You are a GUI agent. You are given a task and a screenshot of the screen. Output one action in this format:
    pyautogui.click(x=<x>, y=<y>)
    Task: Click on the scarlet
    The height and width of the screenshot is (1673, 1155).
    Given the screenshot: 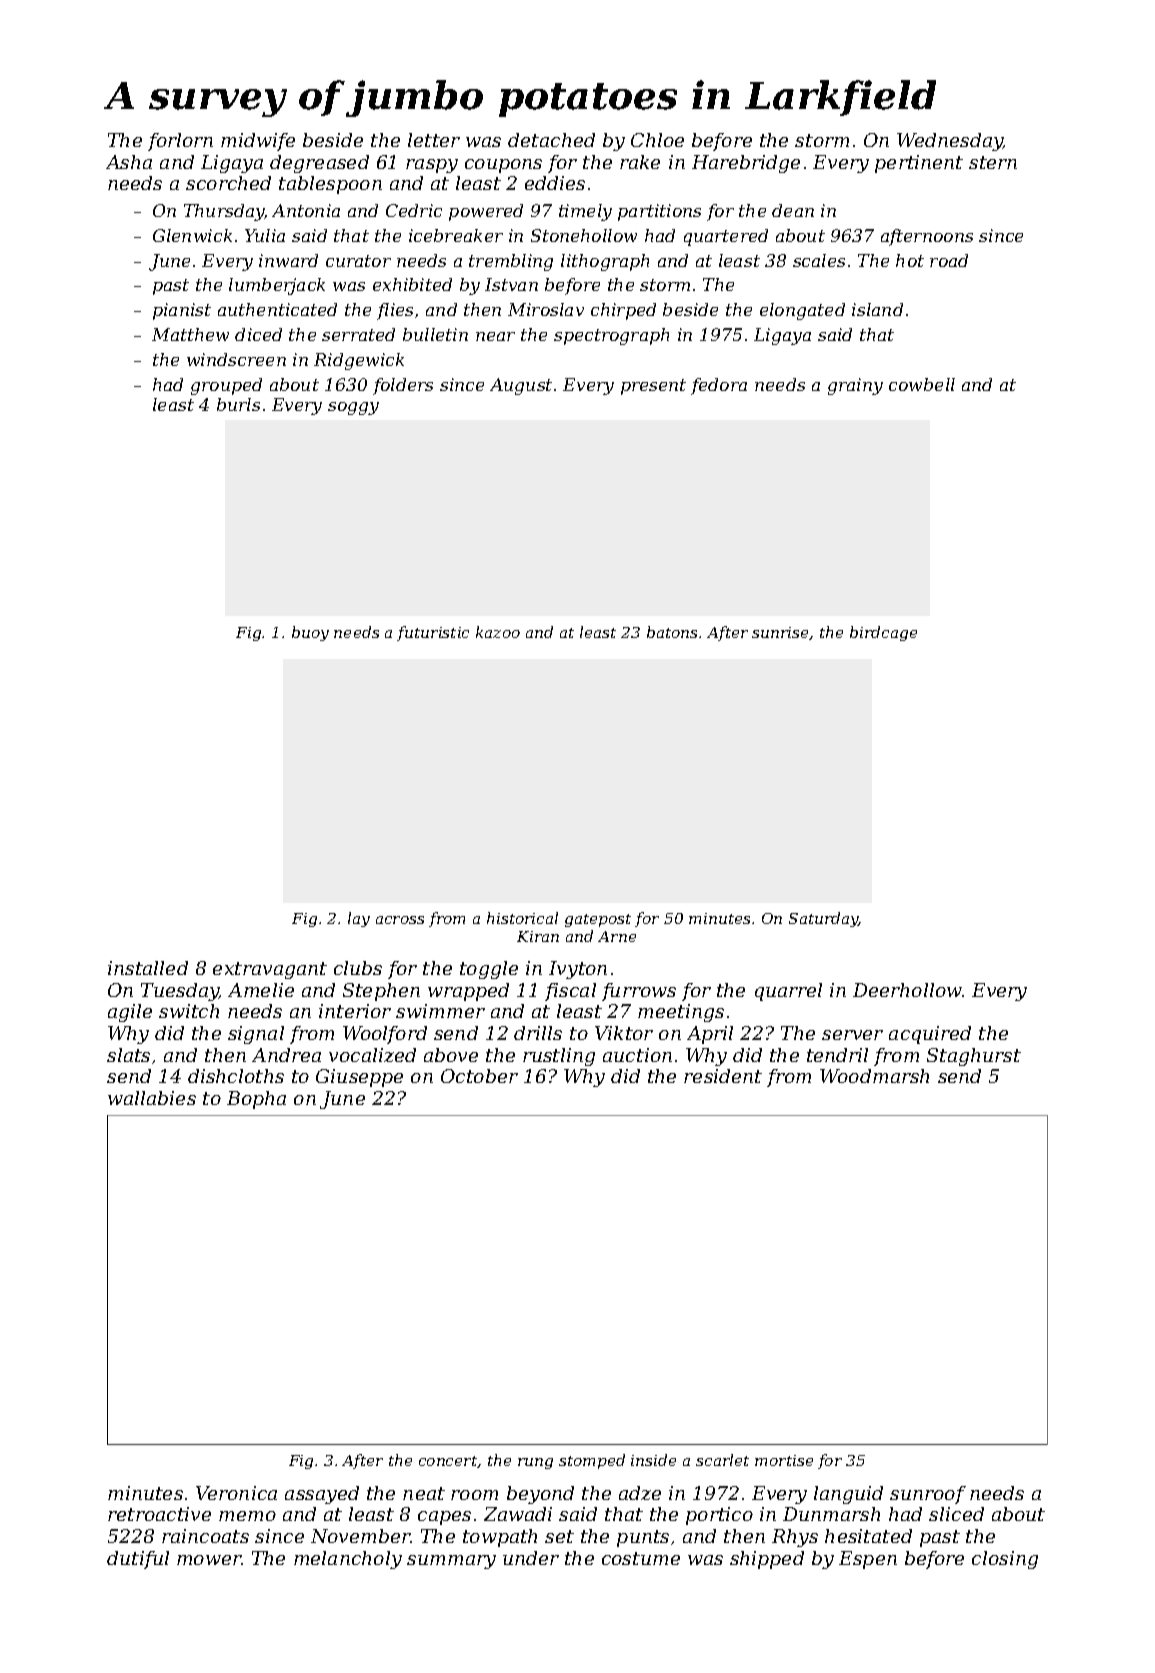 What is the action you would take?
    pyautogui.click(x=722, y=1460)
